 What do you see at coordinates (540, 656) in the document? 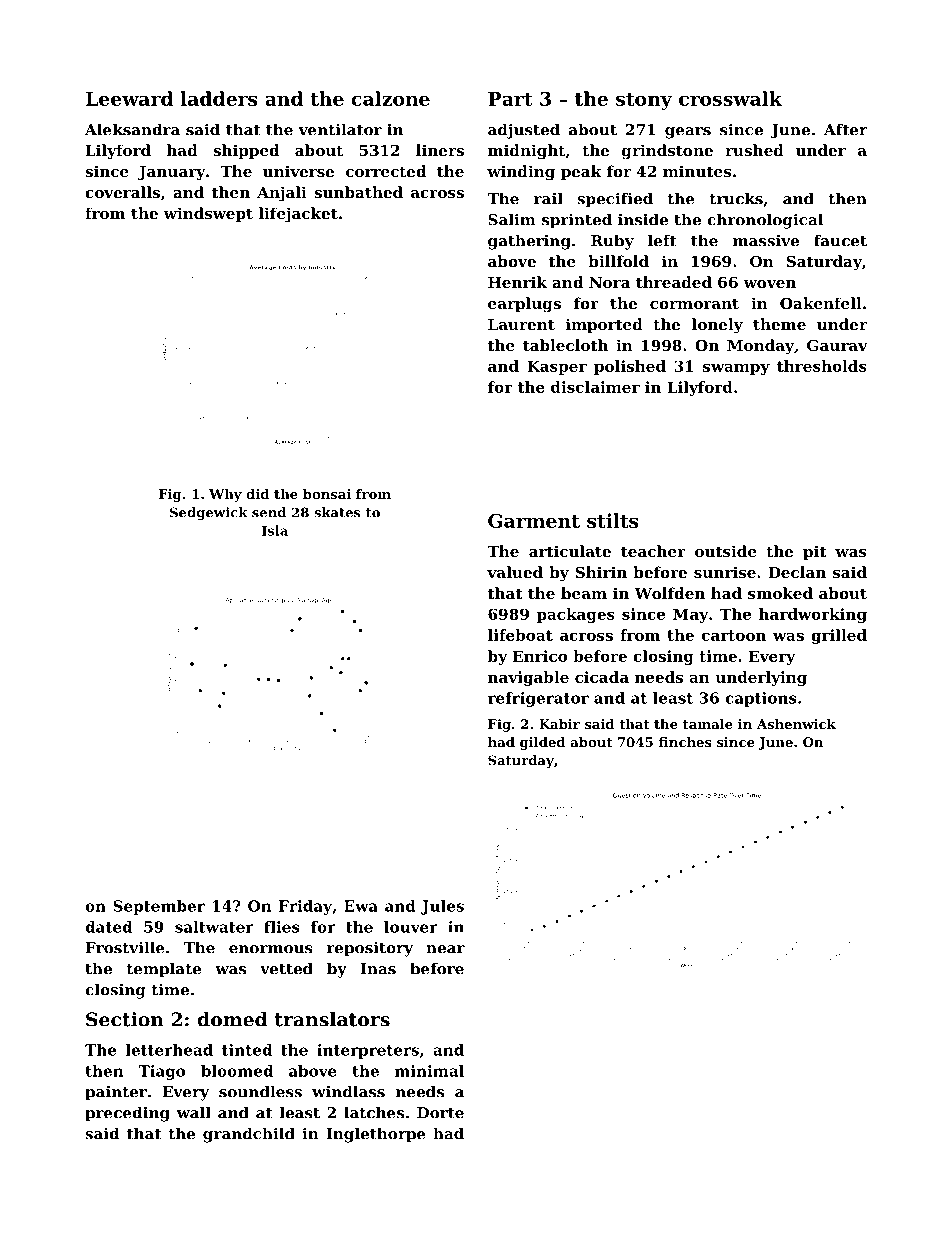
I see `Enrico` at bounding box center [540, 656].
